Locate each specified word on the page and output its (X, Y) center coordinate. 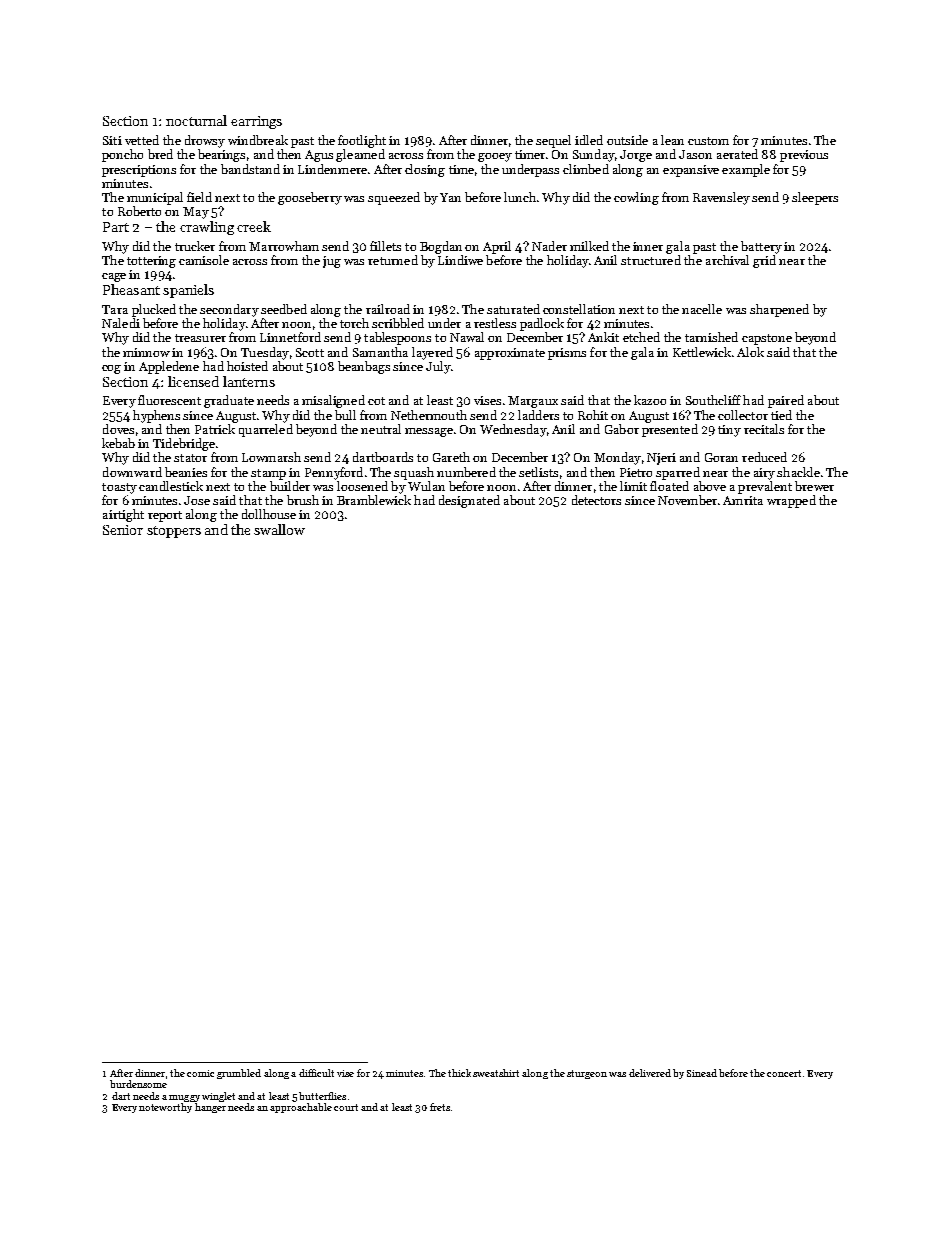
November (687, 500)
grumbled (239, 1074)
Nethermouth (429, 415)
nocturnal (196, 120)
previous (804, 156)
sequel (553, 141)
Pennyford (334, 473)
